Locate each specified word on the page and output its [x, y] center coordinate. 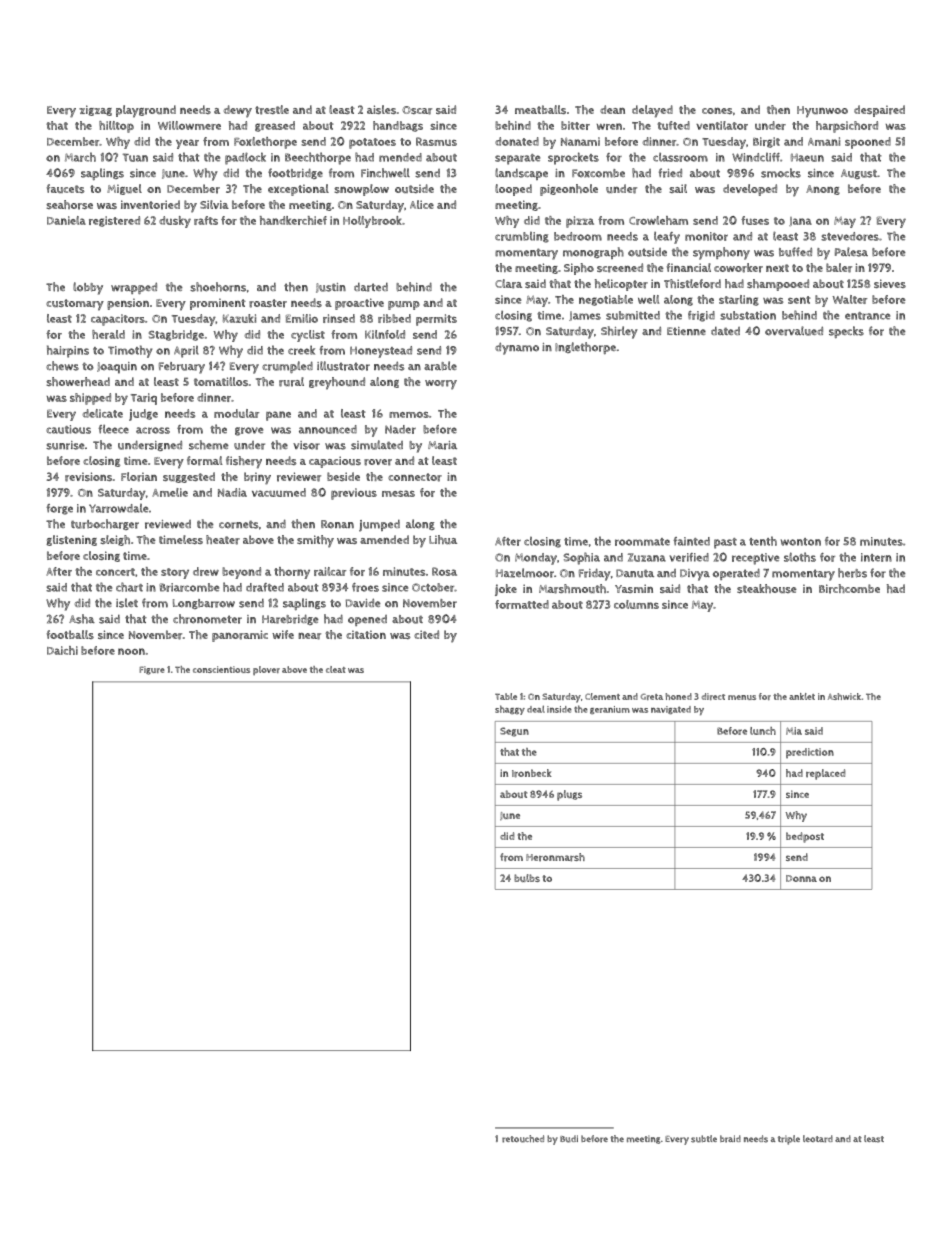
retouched [523, 1139]
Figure [151, 670]
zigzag [95, 110]
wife [283, 634]
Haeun [807, 157]
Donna [801, 878]
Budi [569, 1139]
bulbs [527, 878]
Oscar [417, 110]
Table [506, 696]
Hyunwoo [822, 112]
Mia [794, 731]
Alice [422, 204]
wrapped [134, 288]
